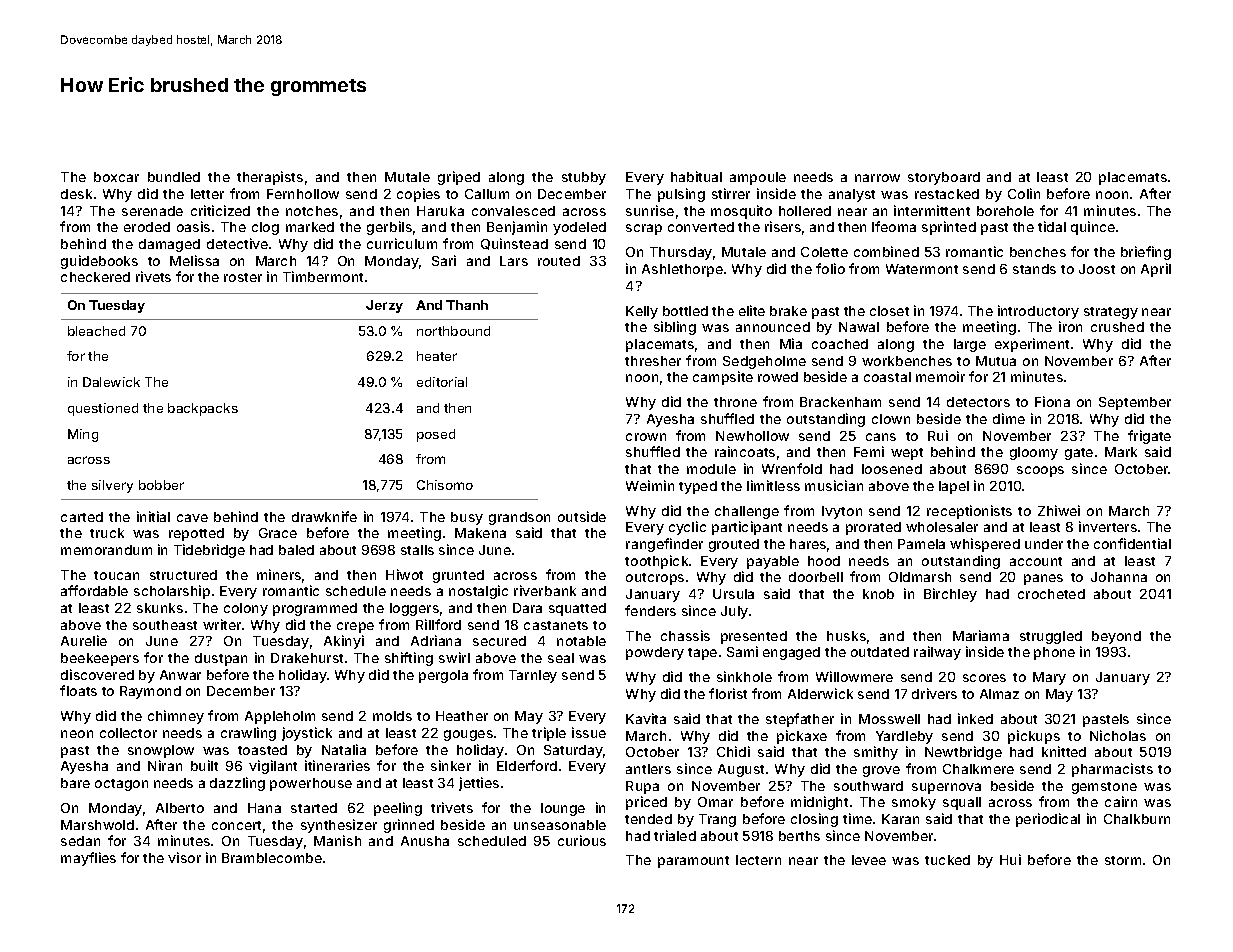 This screenshot has height=952, width=1233. I want to click on storm, so click(1123, 860).
